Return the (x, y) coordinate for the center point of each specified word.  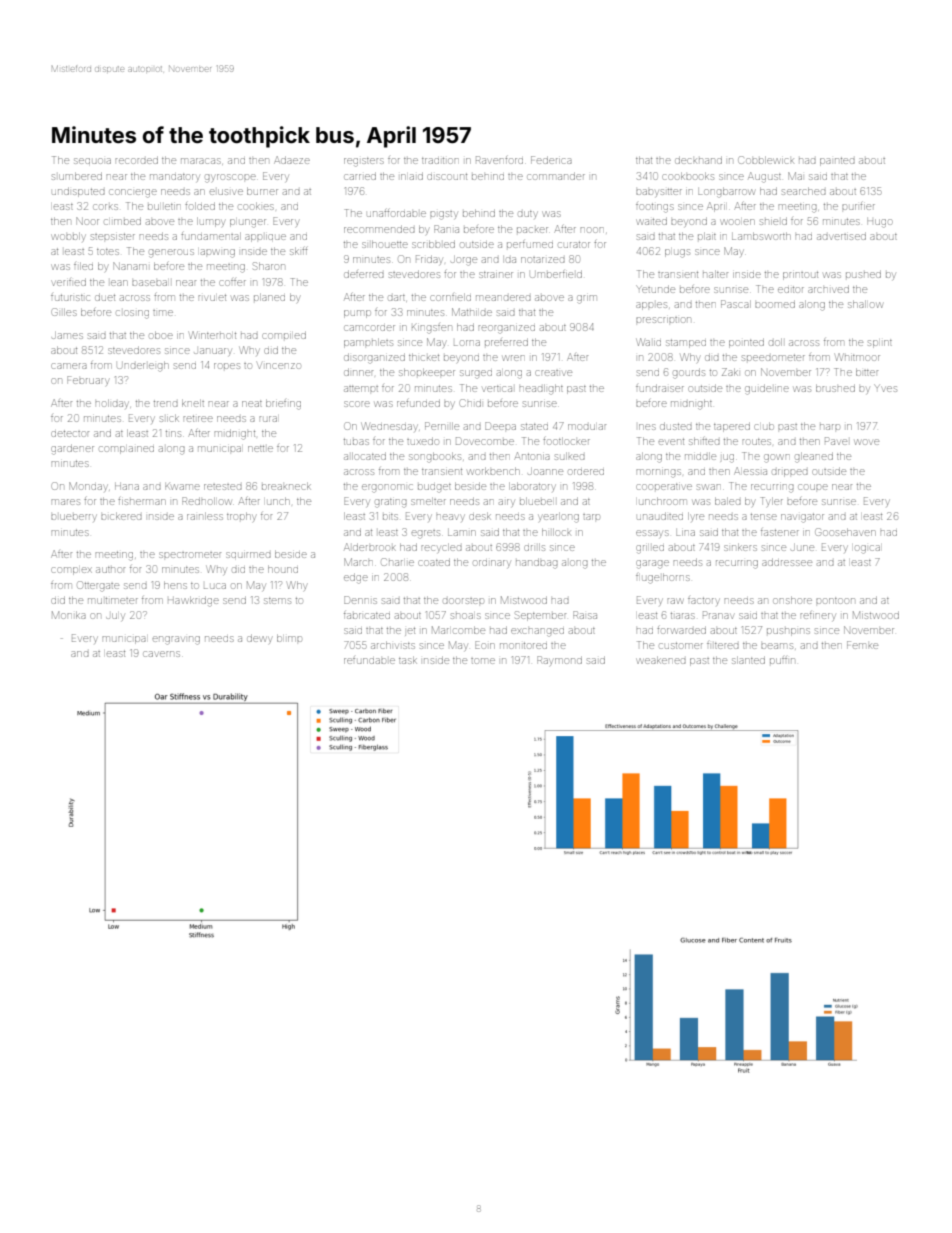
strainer (496, 275)
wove (867, 442)
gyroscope (230, 178)
